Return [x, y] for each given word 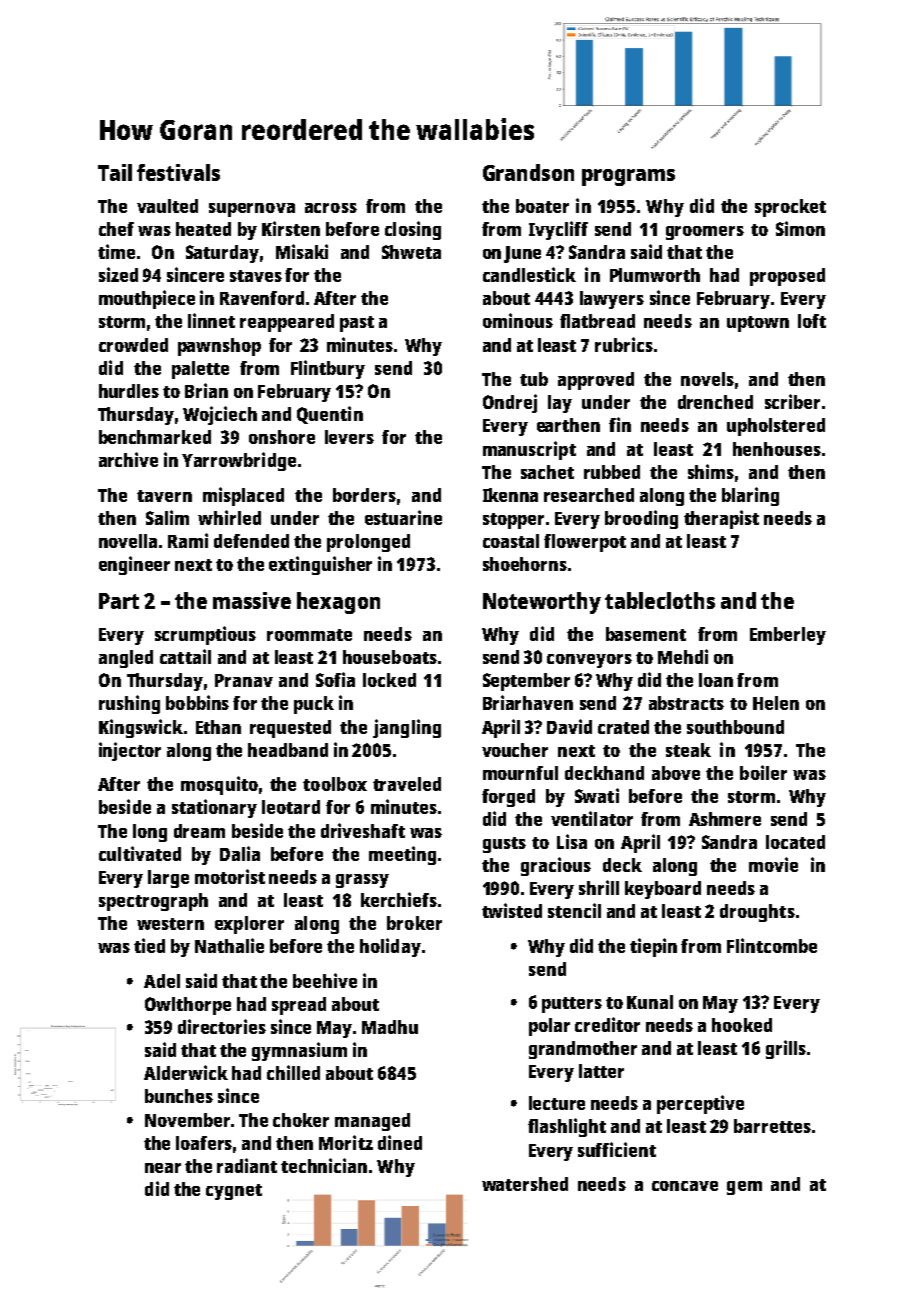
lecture [557, 1103]
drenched [715, 402]
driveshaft [363, 830]
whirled [229, 517]
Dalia [240, 853]
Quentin [330, 415]
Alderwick [186, 1072]
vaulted [167, 206]
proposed [787, 277]
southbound [735, 727]
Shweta [411, 252]
